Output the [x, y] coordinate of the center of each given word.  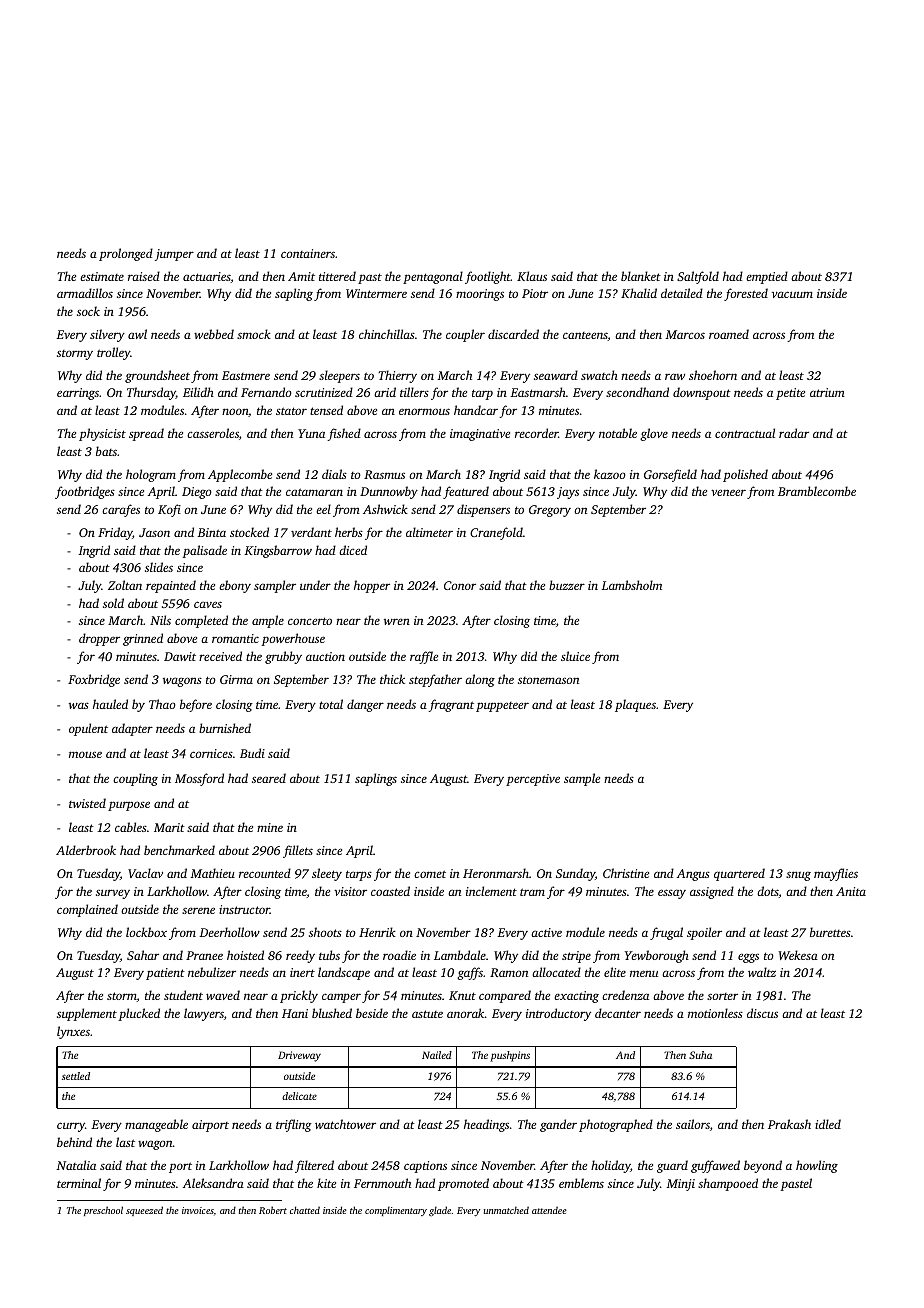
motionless [715, 1013]
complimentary [396, 1211]
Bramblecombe [817, 491]
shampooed [728, 1184]
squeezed [144, 1211]
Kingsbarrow [278, 551]
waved [223, 995]
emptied [767, 277]
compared [505, 996]
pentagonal [433, 277]
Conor [460, 585]
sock [88, 311]
